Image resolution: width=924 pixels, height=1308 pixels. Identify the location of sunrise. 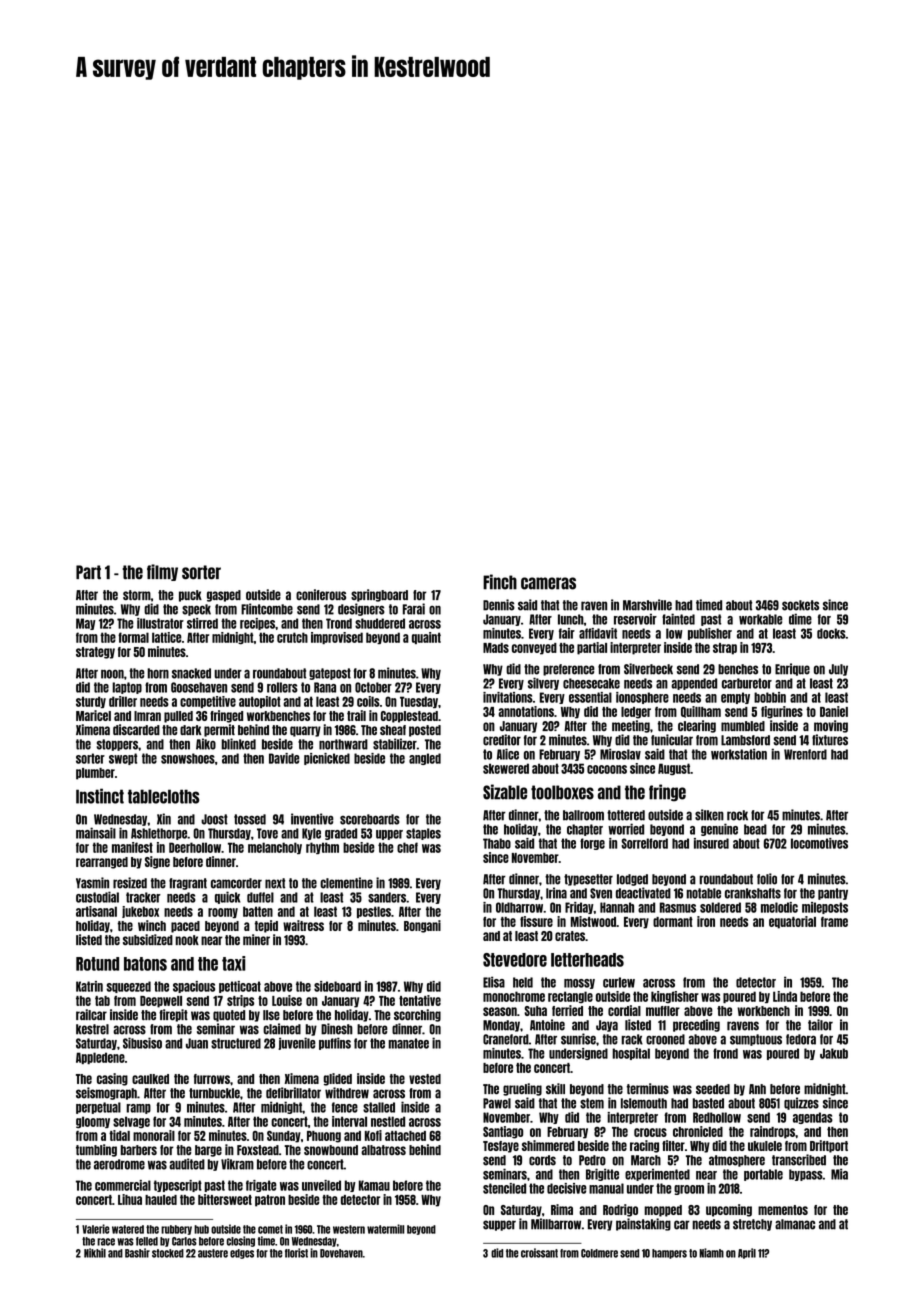
(578, 1039).
